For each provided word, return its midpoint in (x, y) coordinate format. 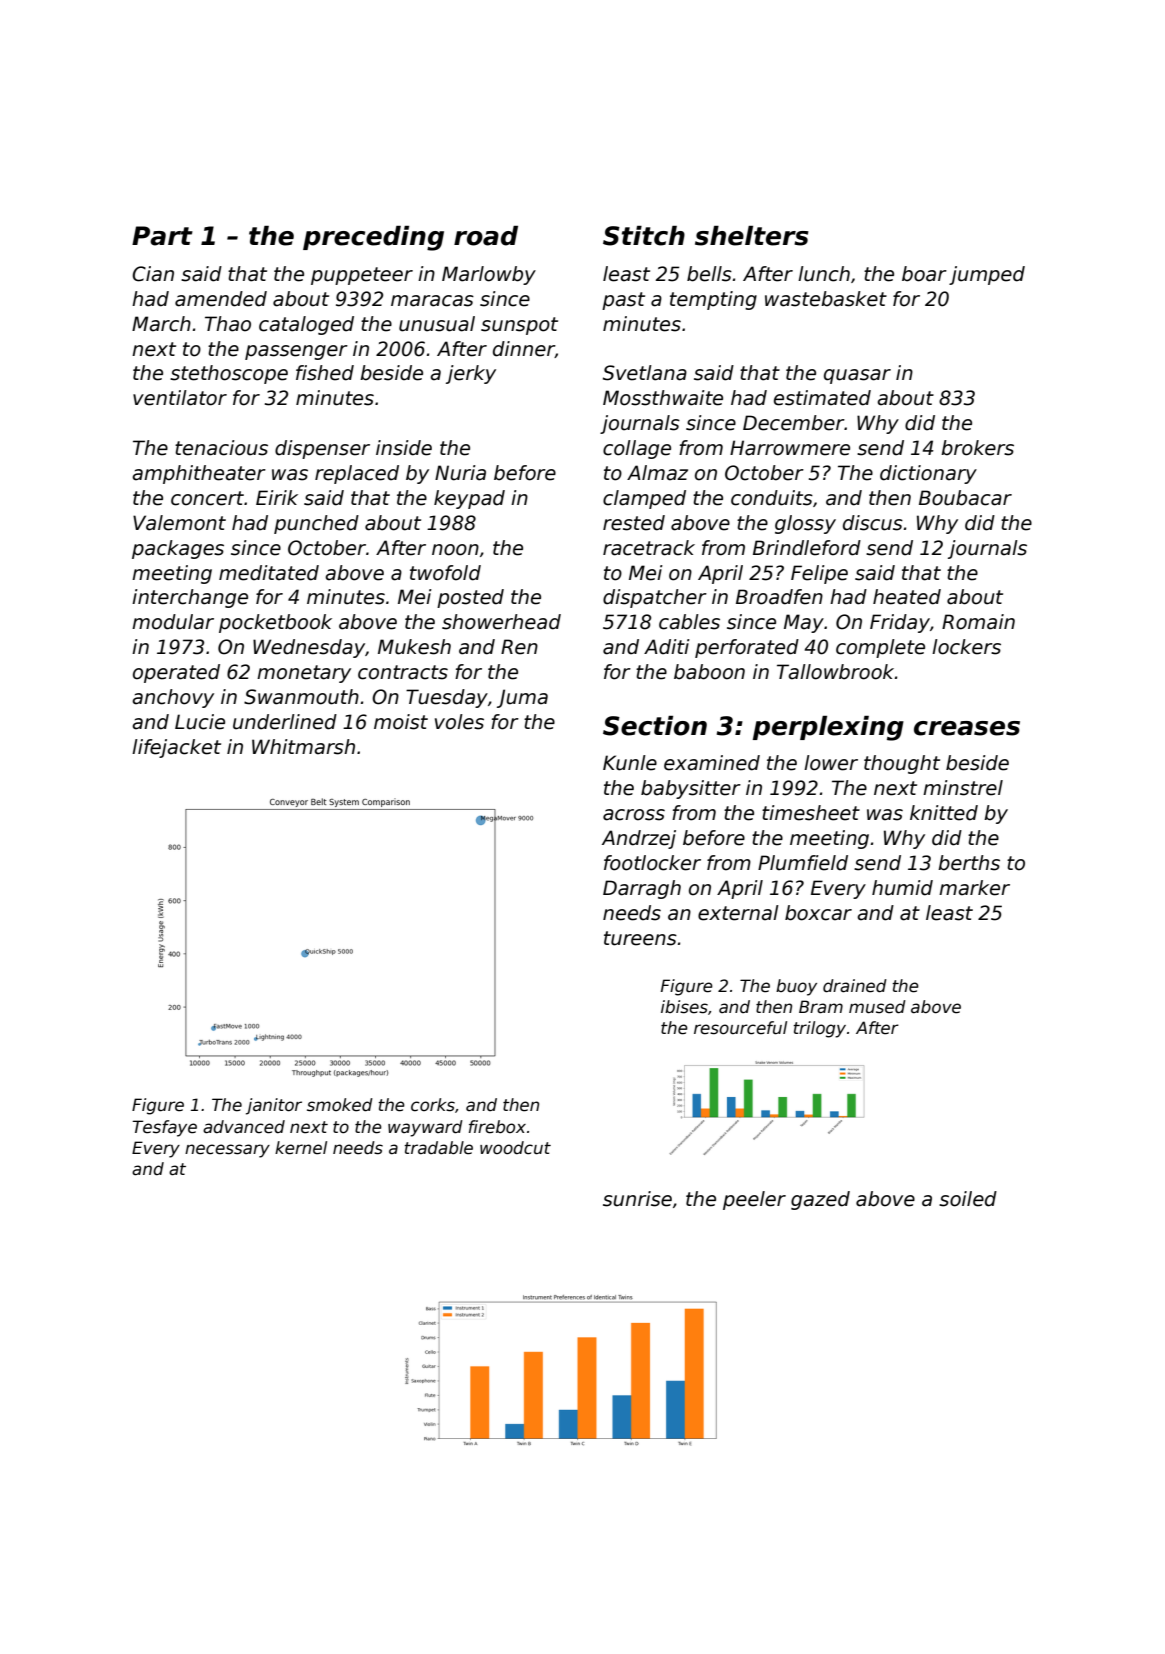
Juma (522, 698)
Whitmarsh (303, 747)
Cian (153, 274)
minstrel (963, 788)
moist (401, 722)
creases (967, 728)
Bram (821, 1007)
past (623, 301)
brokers (977, 448)
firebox (497, 1127)
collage (637, 449)
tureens (640, 938)
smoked (340, 1105)
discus (873, 523)
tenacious (221, 448)
